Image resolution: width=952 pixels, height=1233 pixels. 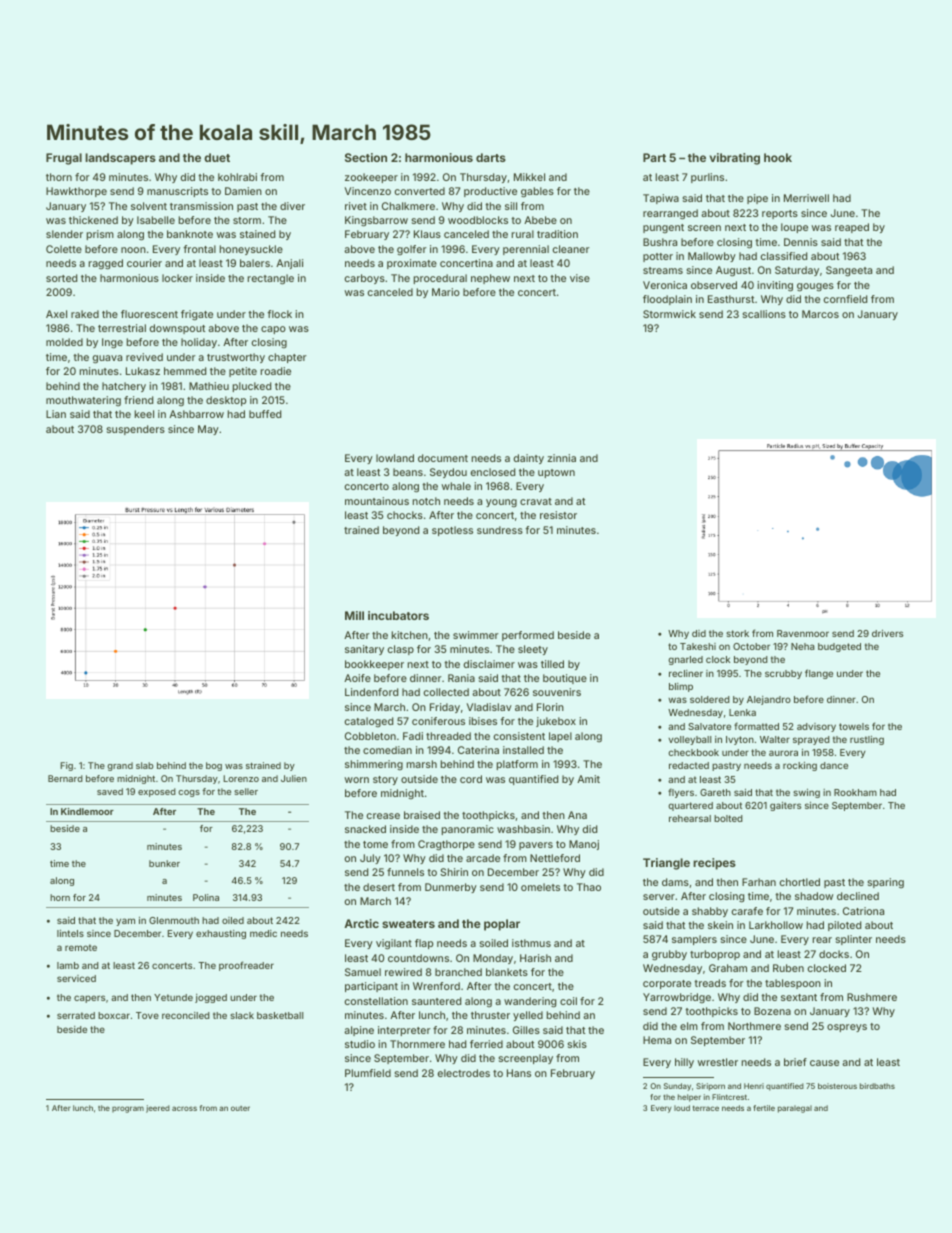 What do you see at coordinates (56, 414) in the image?
I see `Lian` at bounding box center [56, 414].
